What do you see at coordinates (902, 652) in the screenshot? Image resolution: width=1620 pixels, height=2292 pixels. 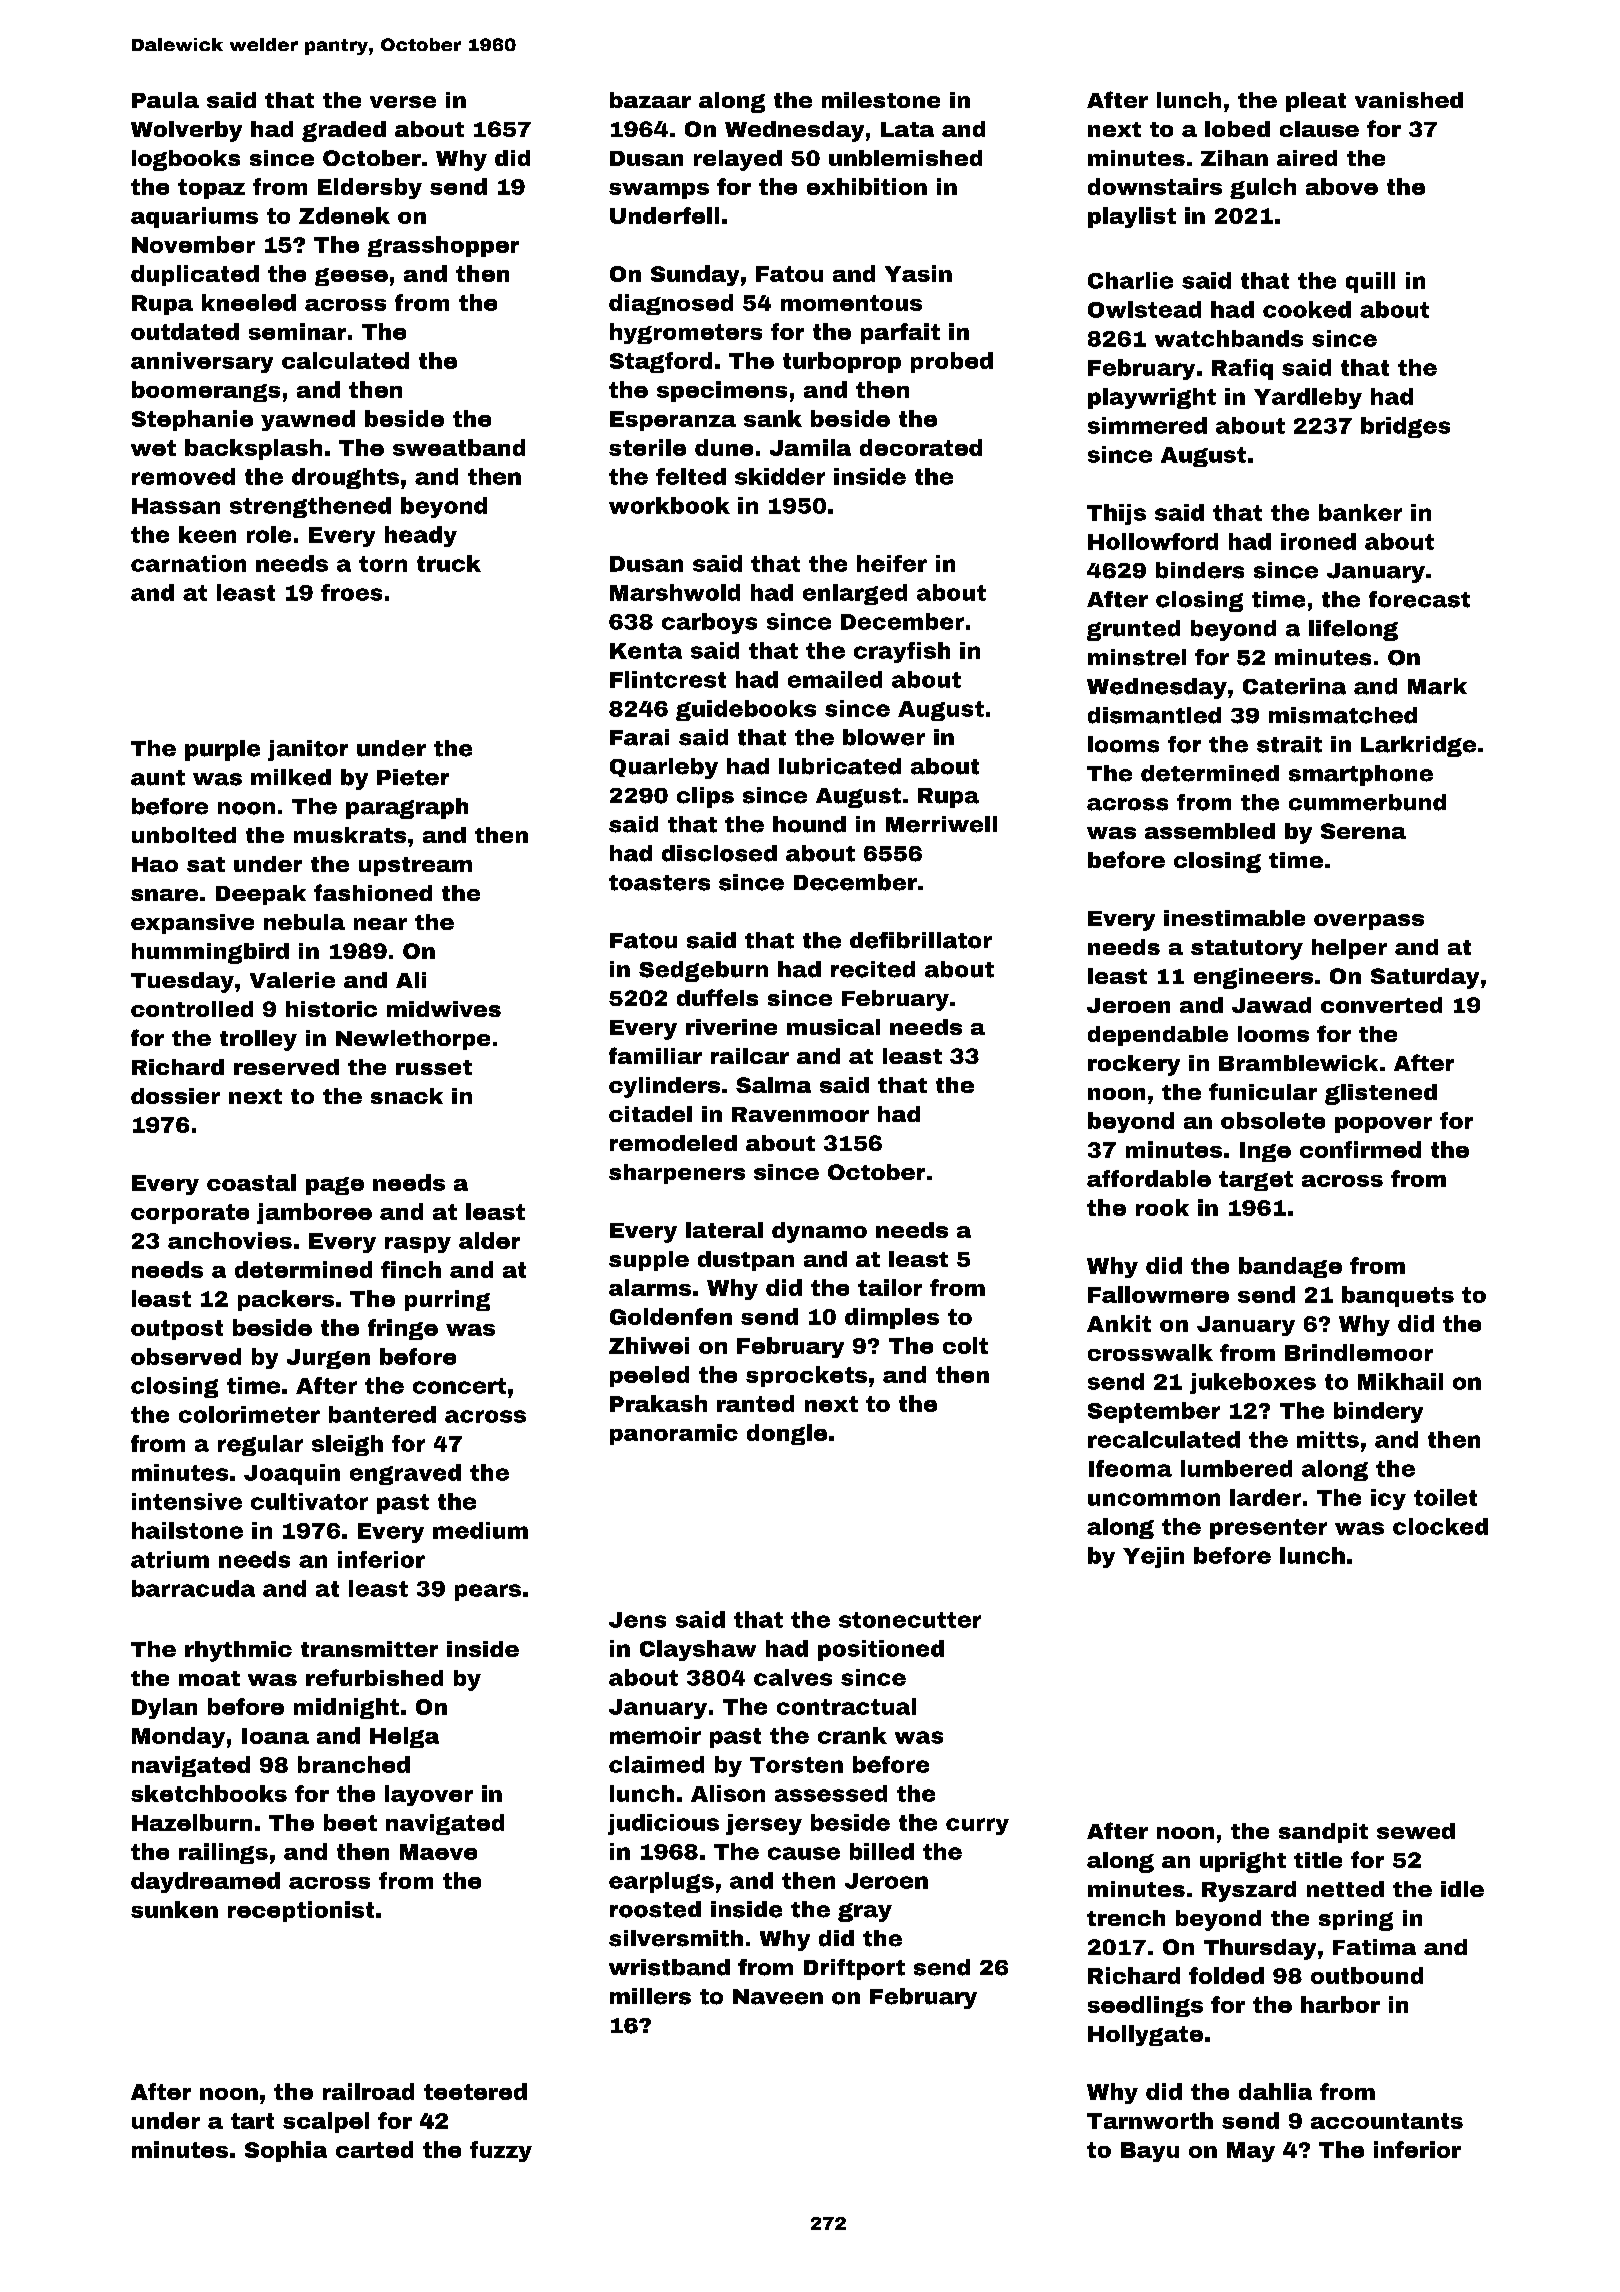 I see `crayfish` at bounding box center [902, 652].
